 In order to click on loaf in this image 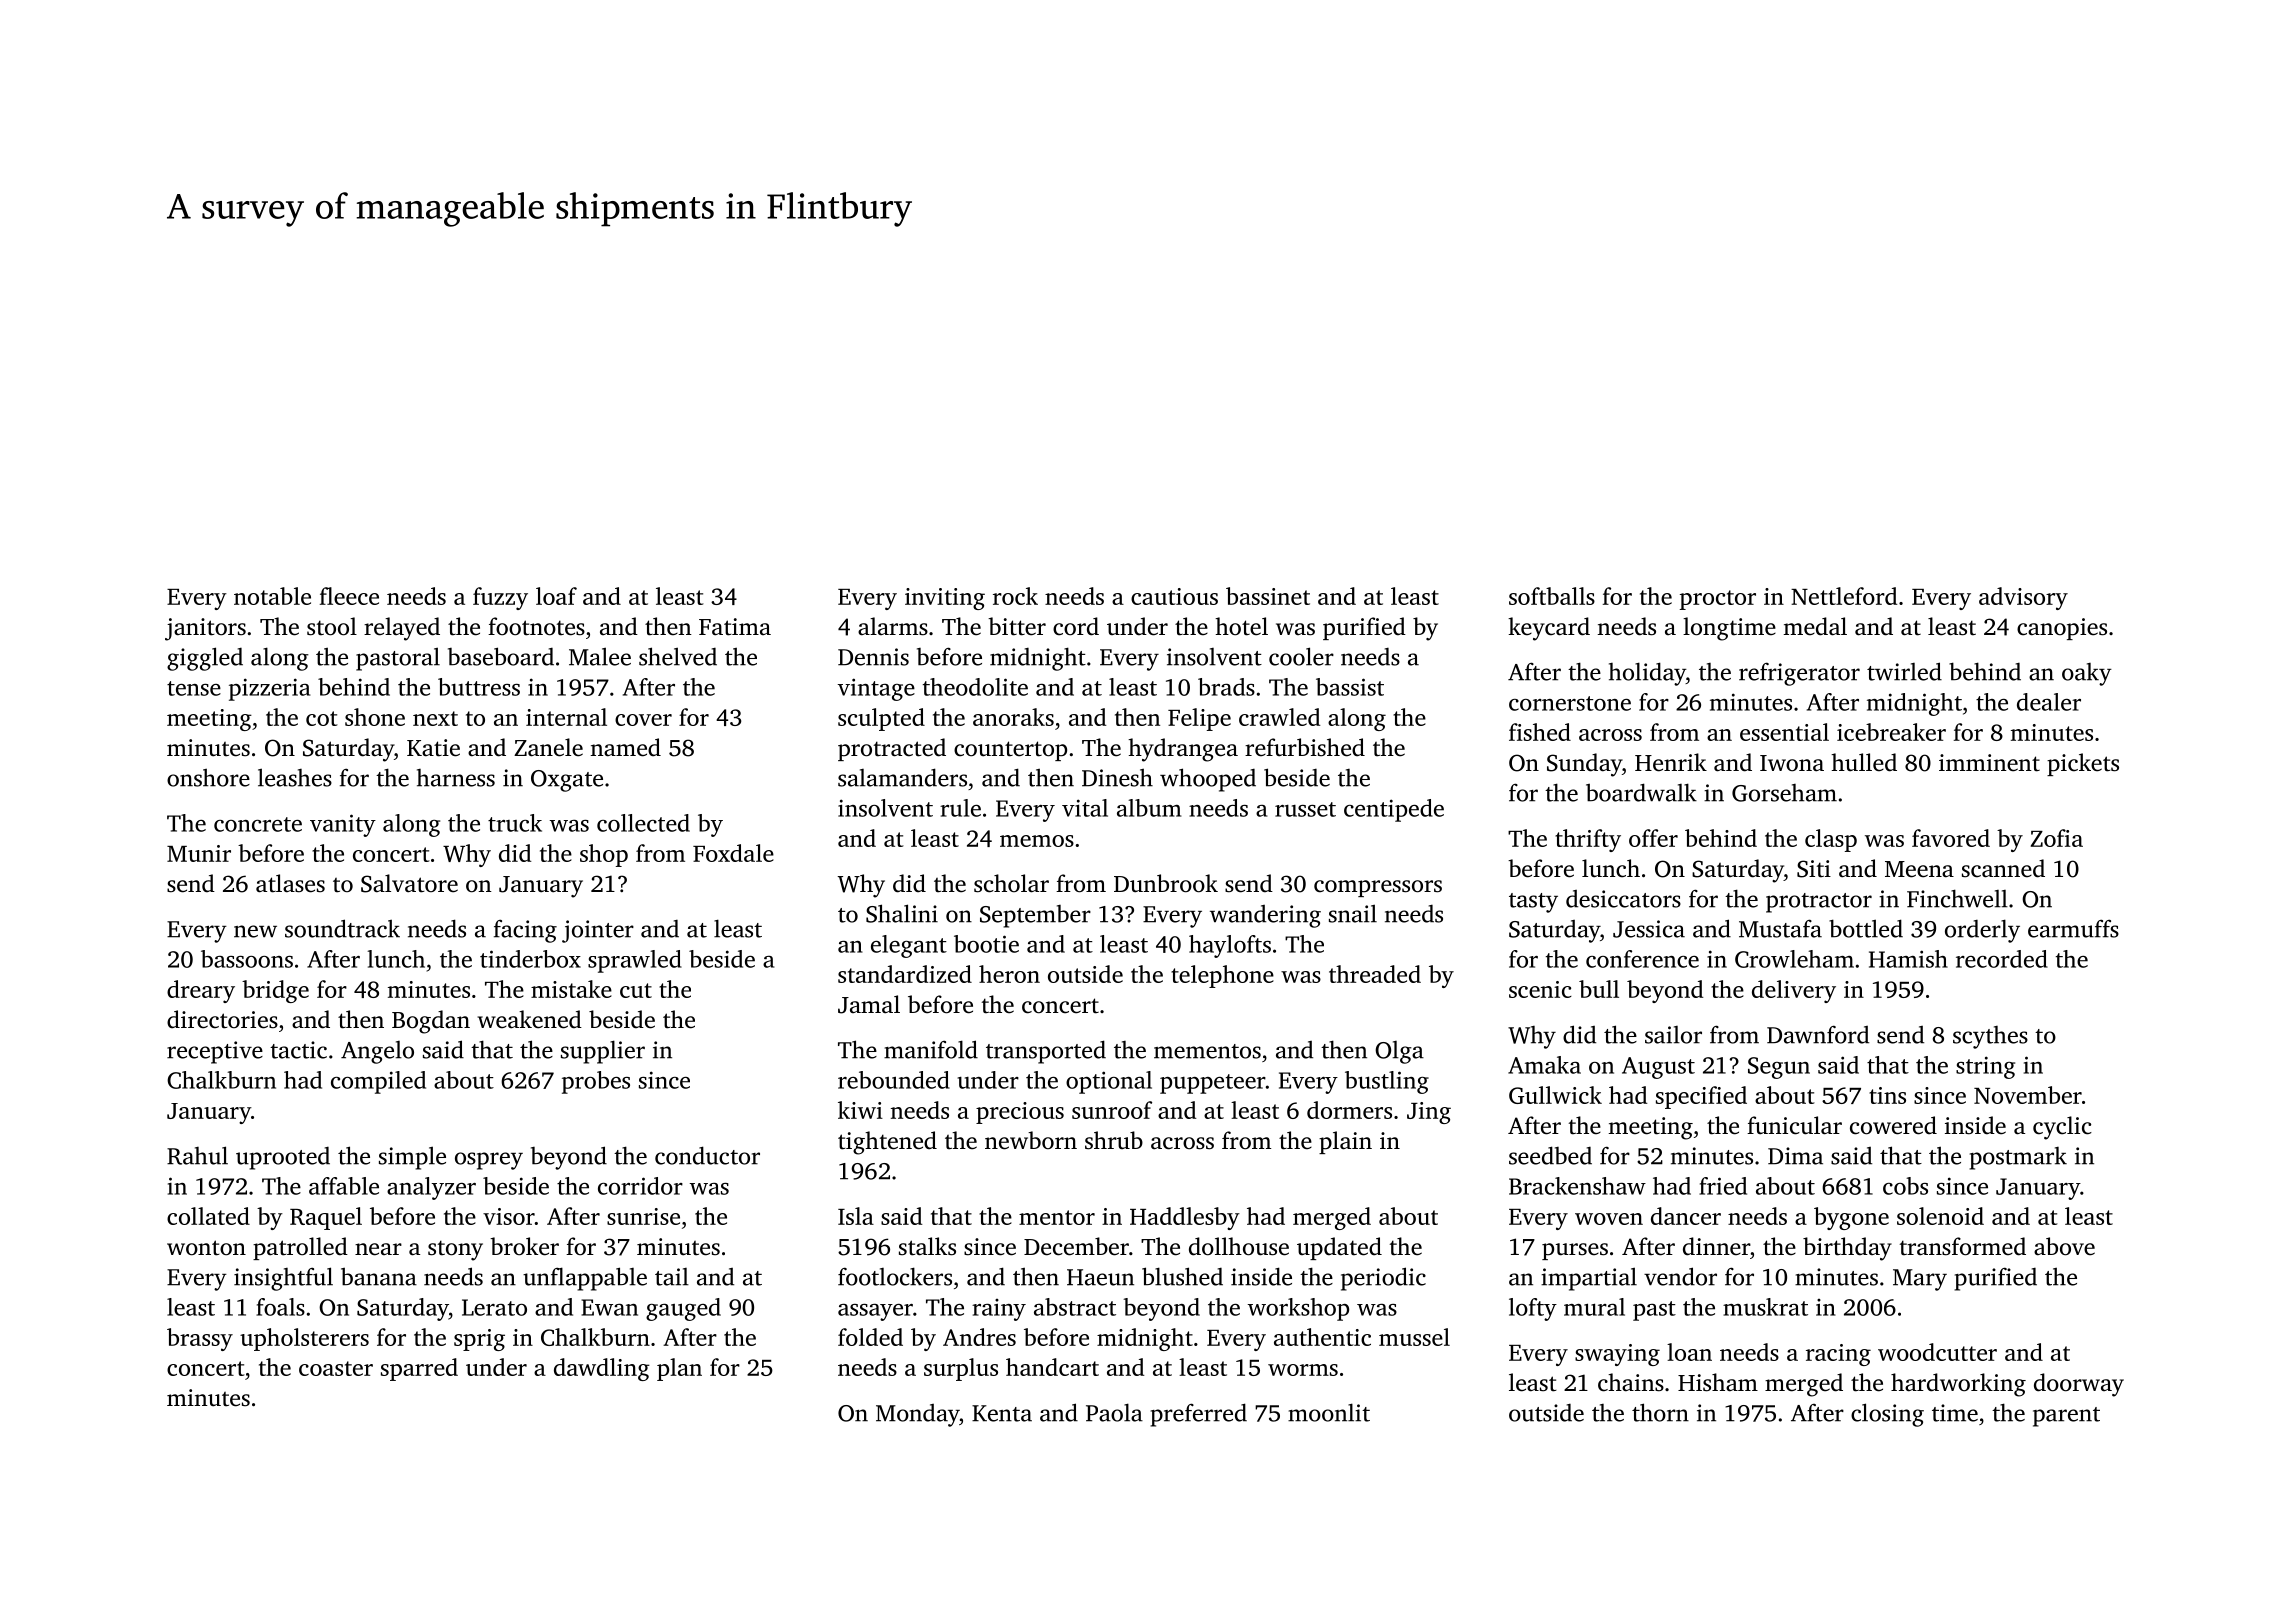, I will do `click(556, 596)`.
